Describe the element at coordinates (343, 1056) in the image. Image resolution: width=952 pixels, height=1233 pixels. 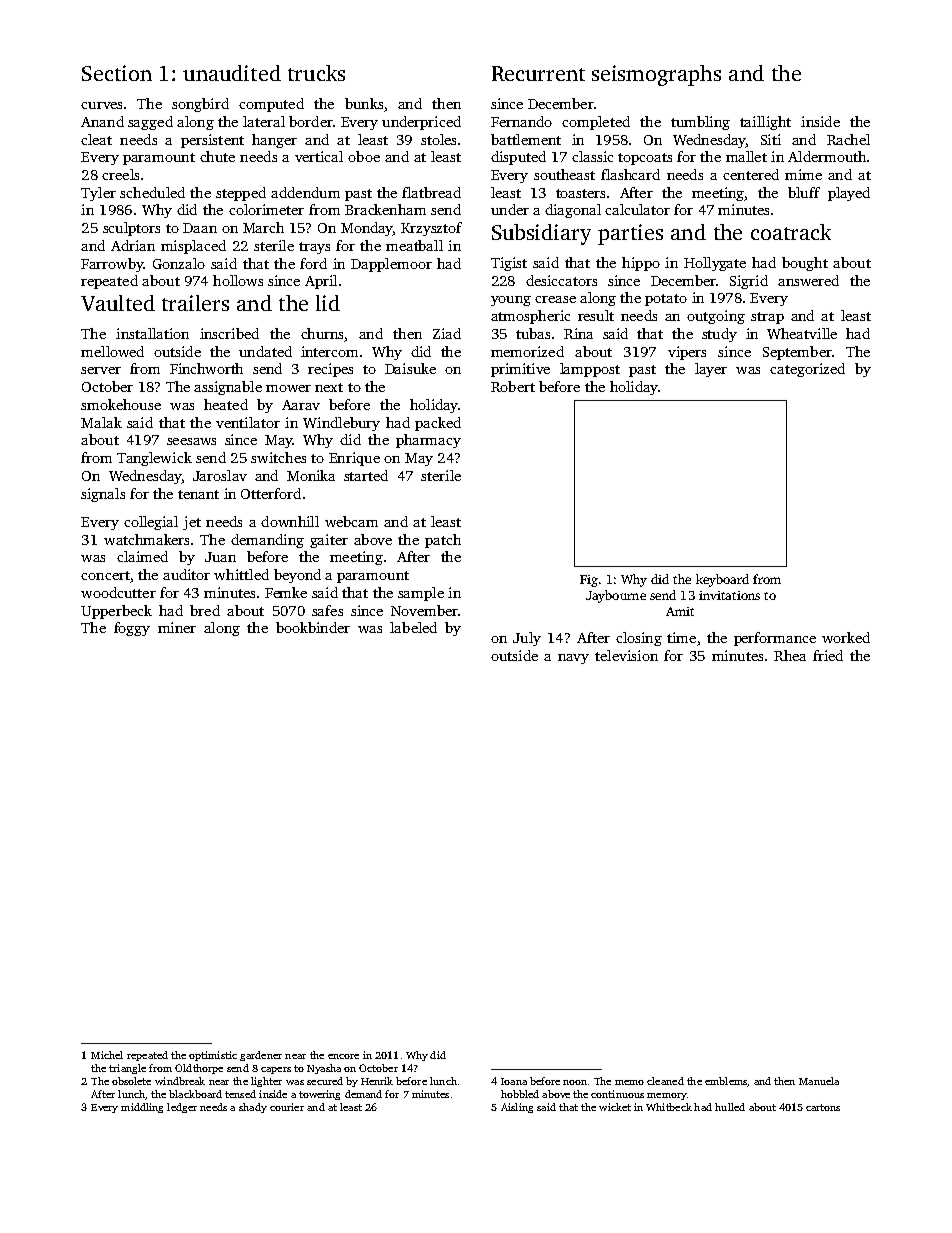
I see `encore` at that location.
